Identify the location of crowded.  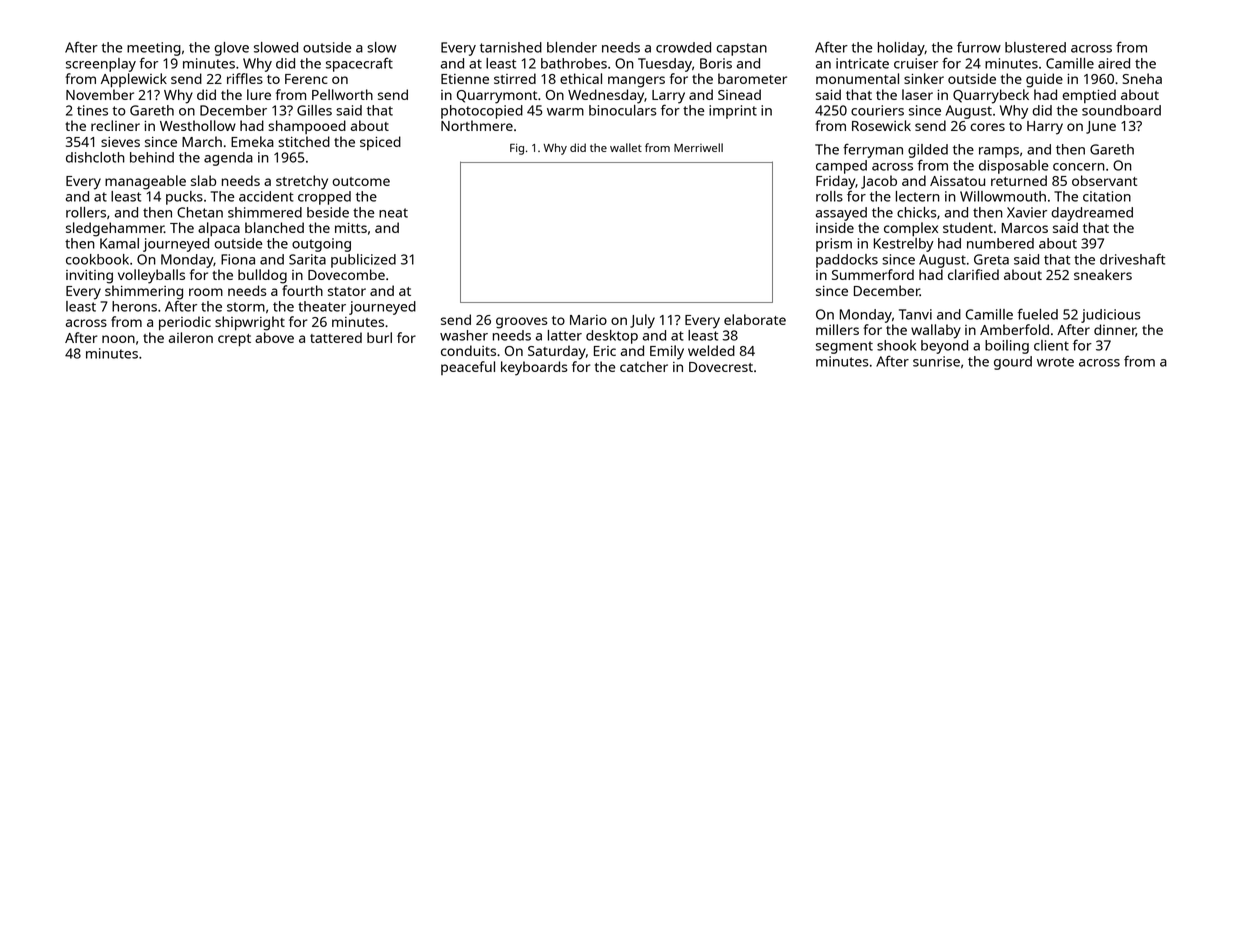
(683, 47).
